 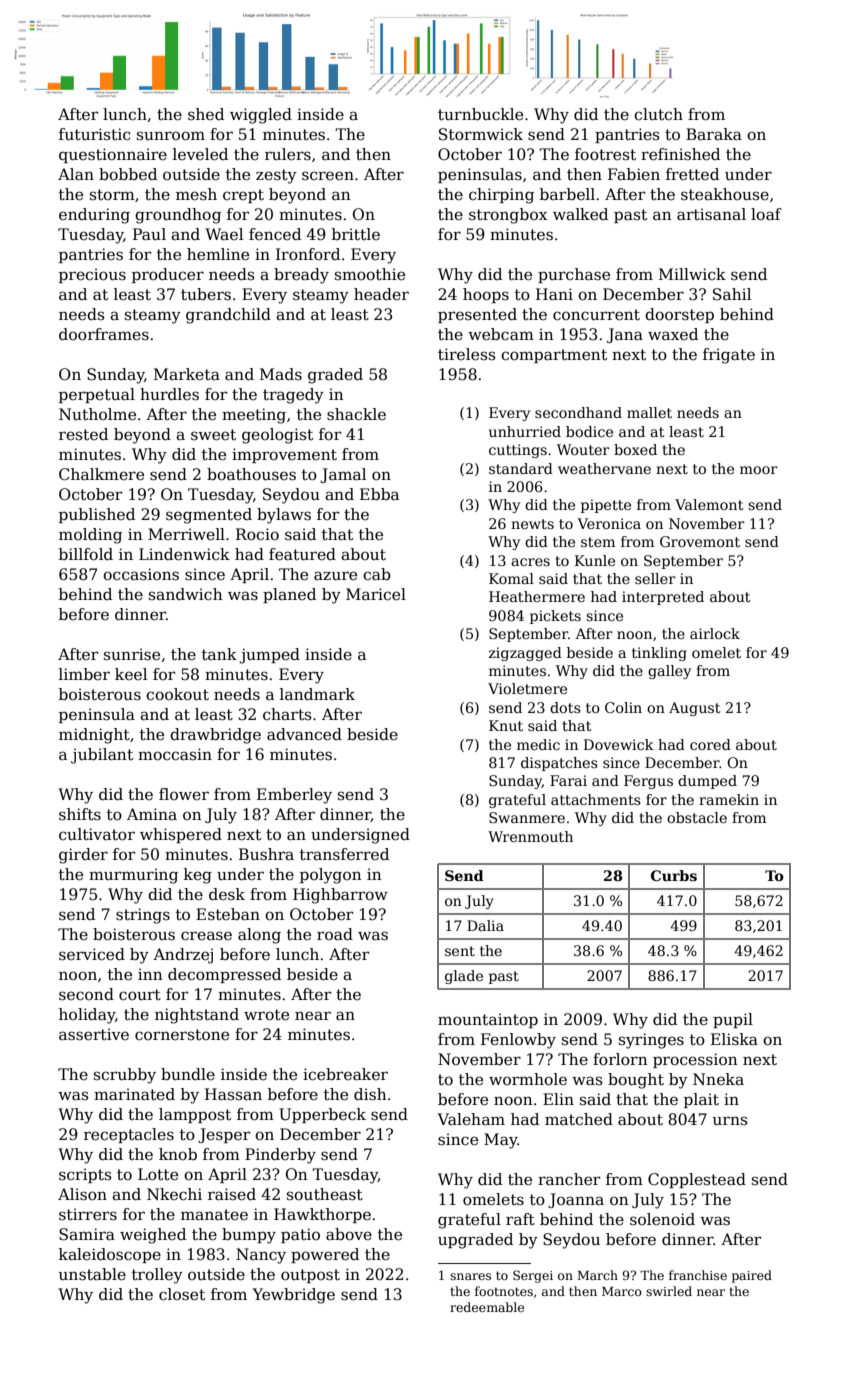 I want to click on unstable, so click(x=92, y=1274).
